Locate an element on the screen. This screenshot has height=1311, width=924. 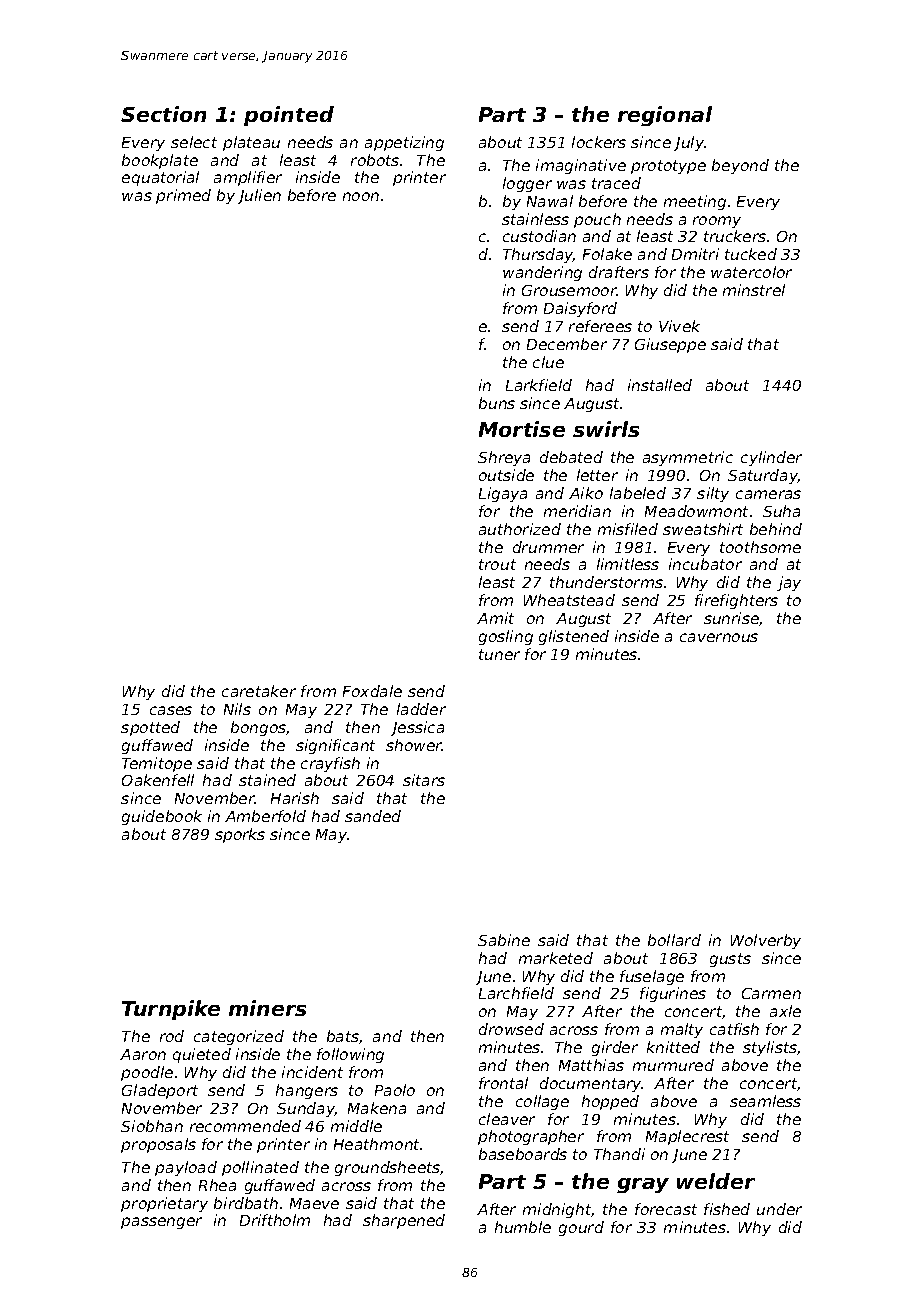
Thandi is located at coordinates (619, 1154).
